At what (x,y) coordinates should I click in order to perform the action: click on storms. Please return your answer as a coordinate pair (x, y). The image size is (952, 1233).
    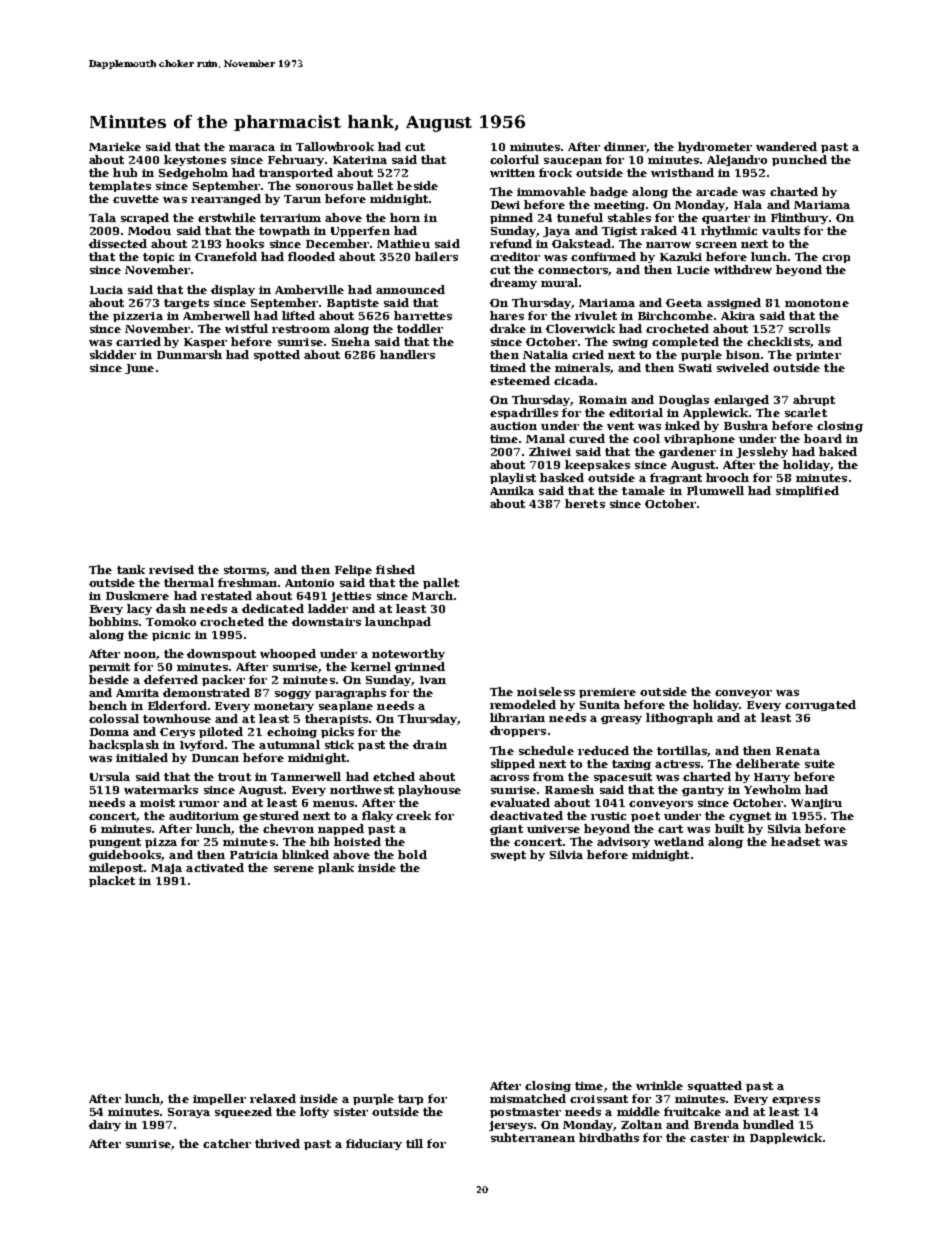
    Looking at the image, I should click on (245, 570).
